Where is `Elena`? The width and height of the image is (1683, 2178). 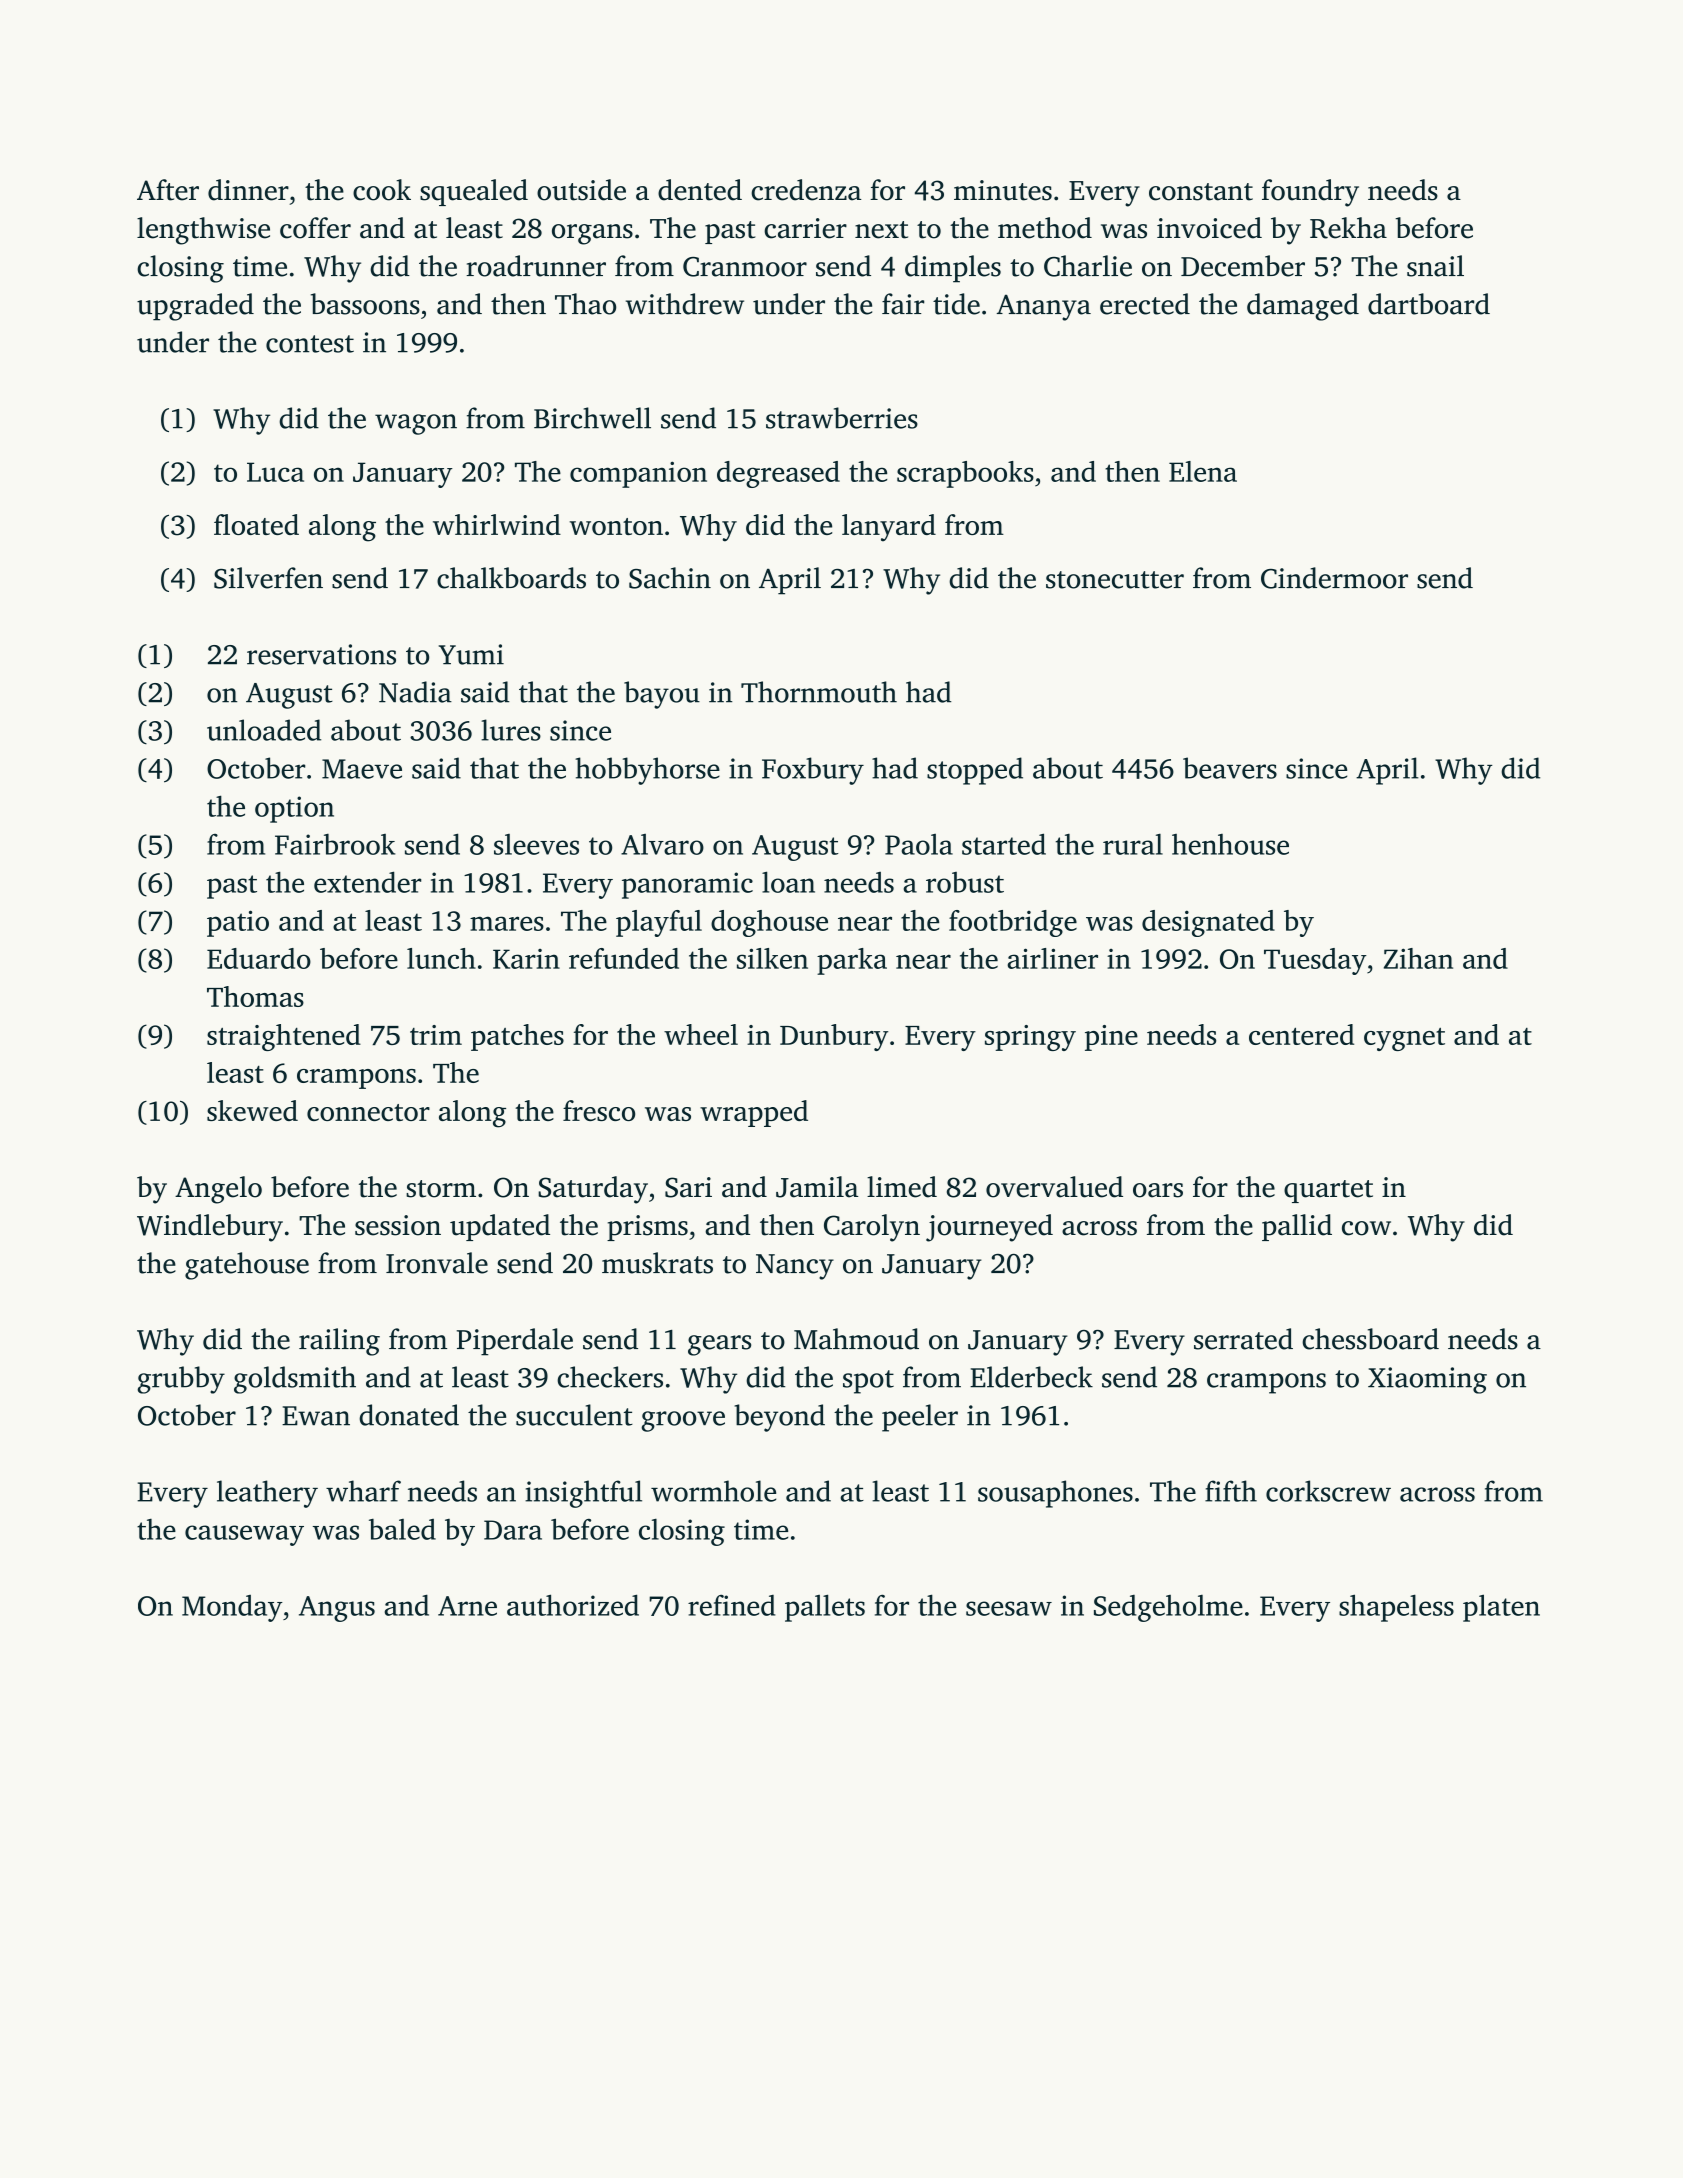
Elena is located at coordinates (1203, 471).
